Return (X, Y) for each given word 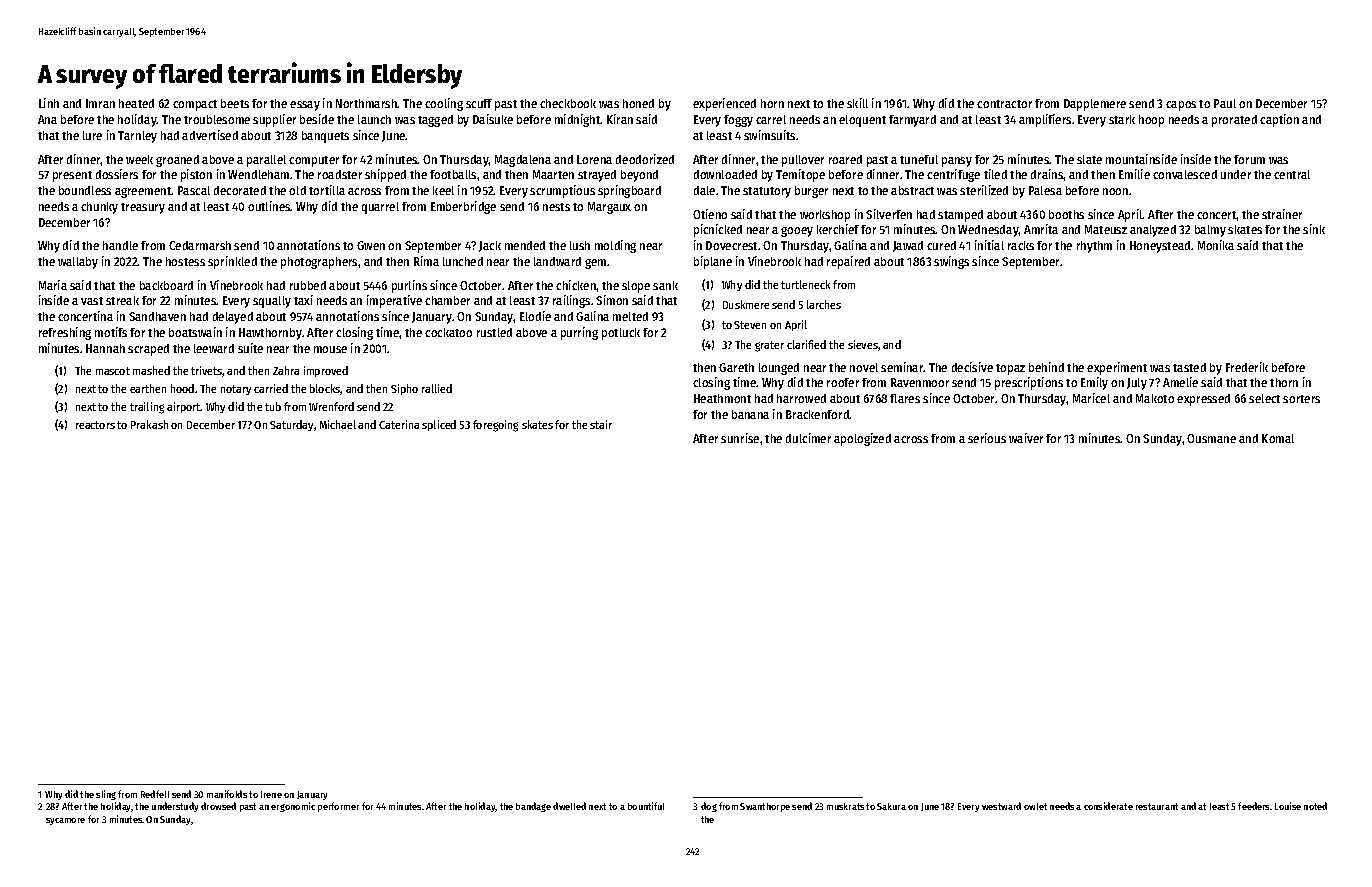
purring (579, 333)
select (1264, 398)
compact (195, 105)
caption (1279, 120)
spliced (439, 425)
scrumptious (562, 191)
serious (987, 438)
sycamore (65, 821)
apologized (862, 439)
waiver (1026, 438)
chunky (99, 208)
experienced (724, 104)
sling (106, 795)
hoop (1151, 121)
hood (182, 388)
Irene (271, 794)
